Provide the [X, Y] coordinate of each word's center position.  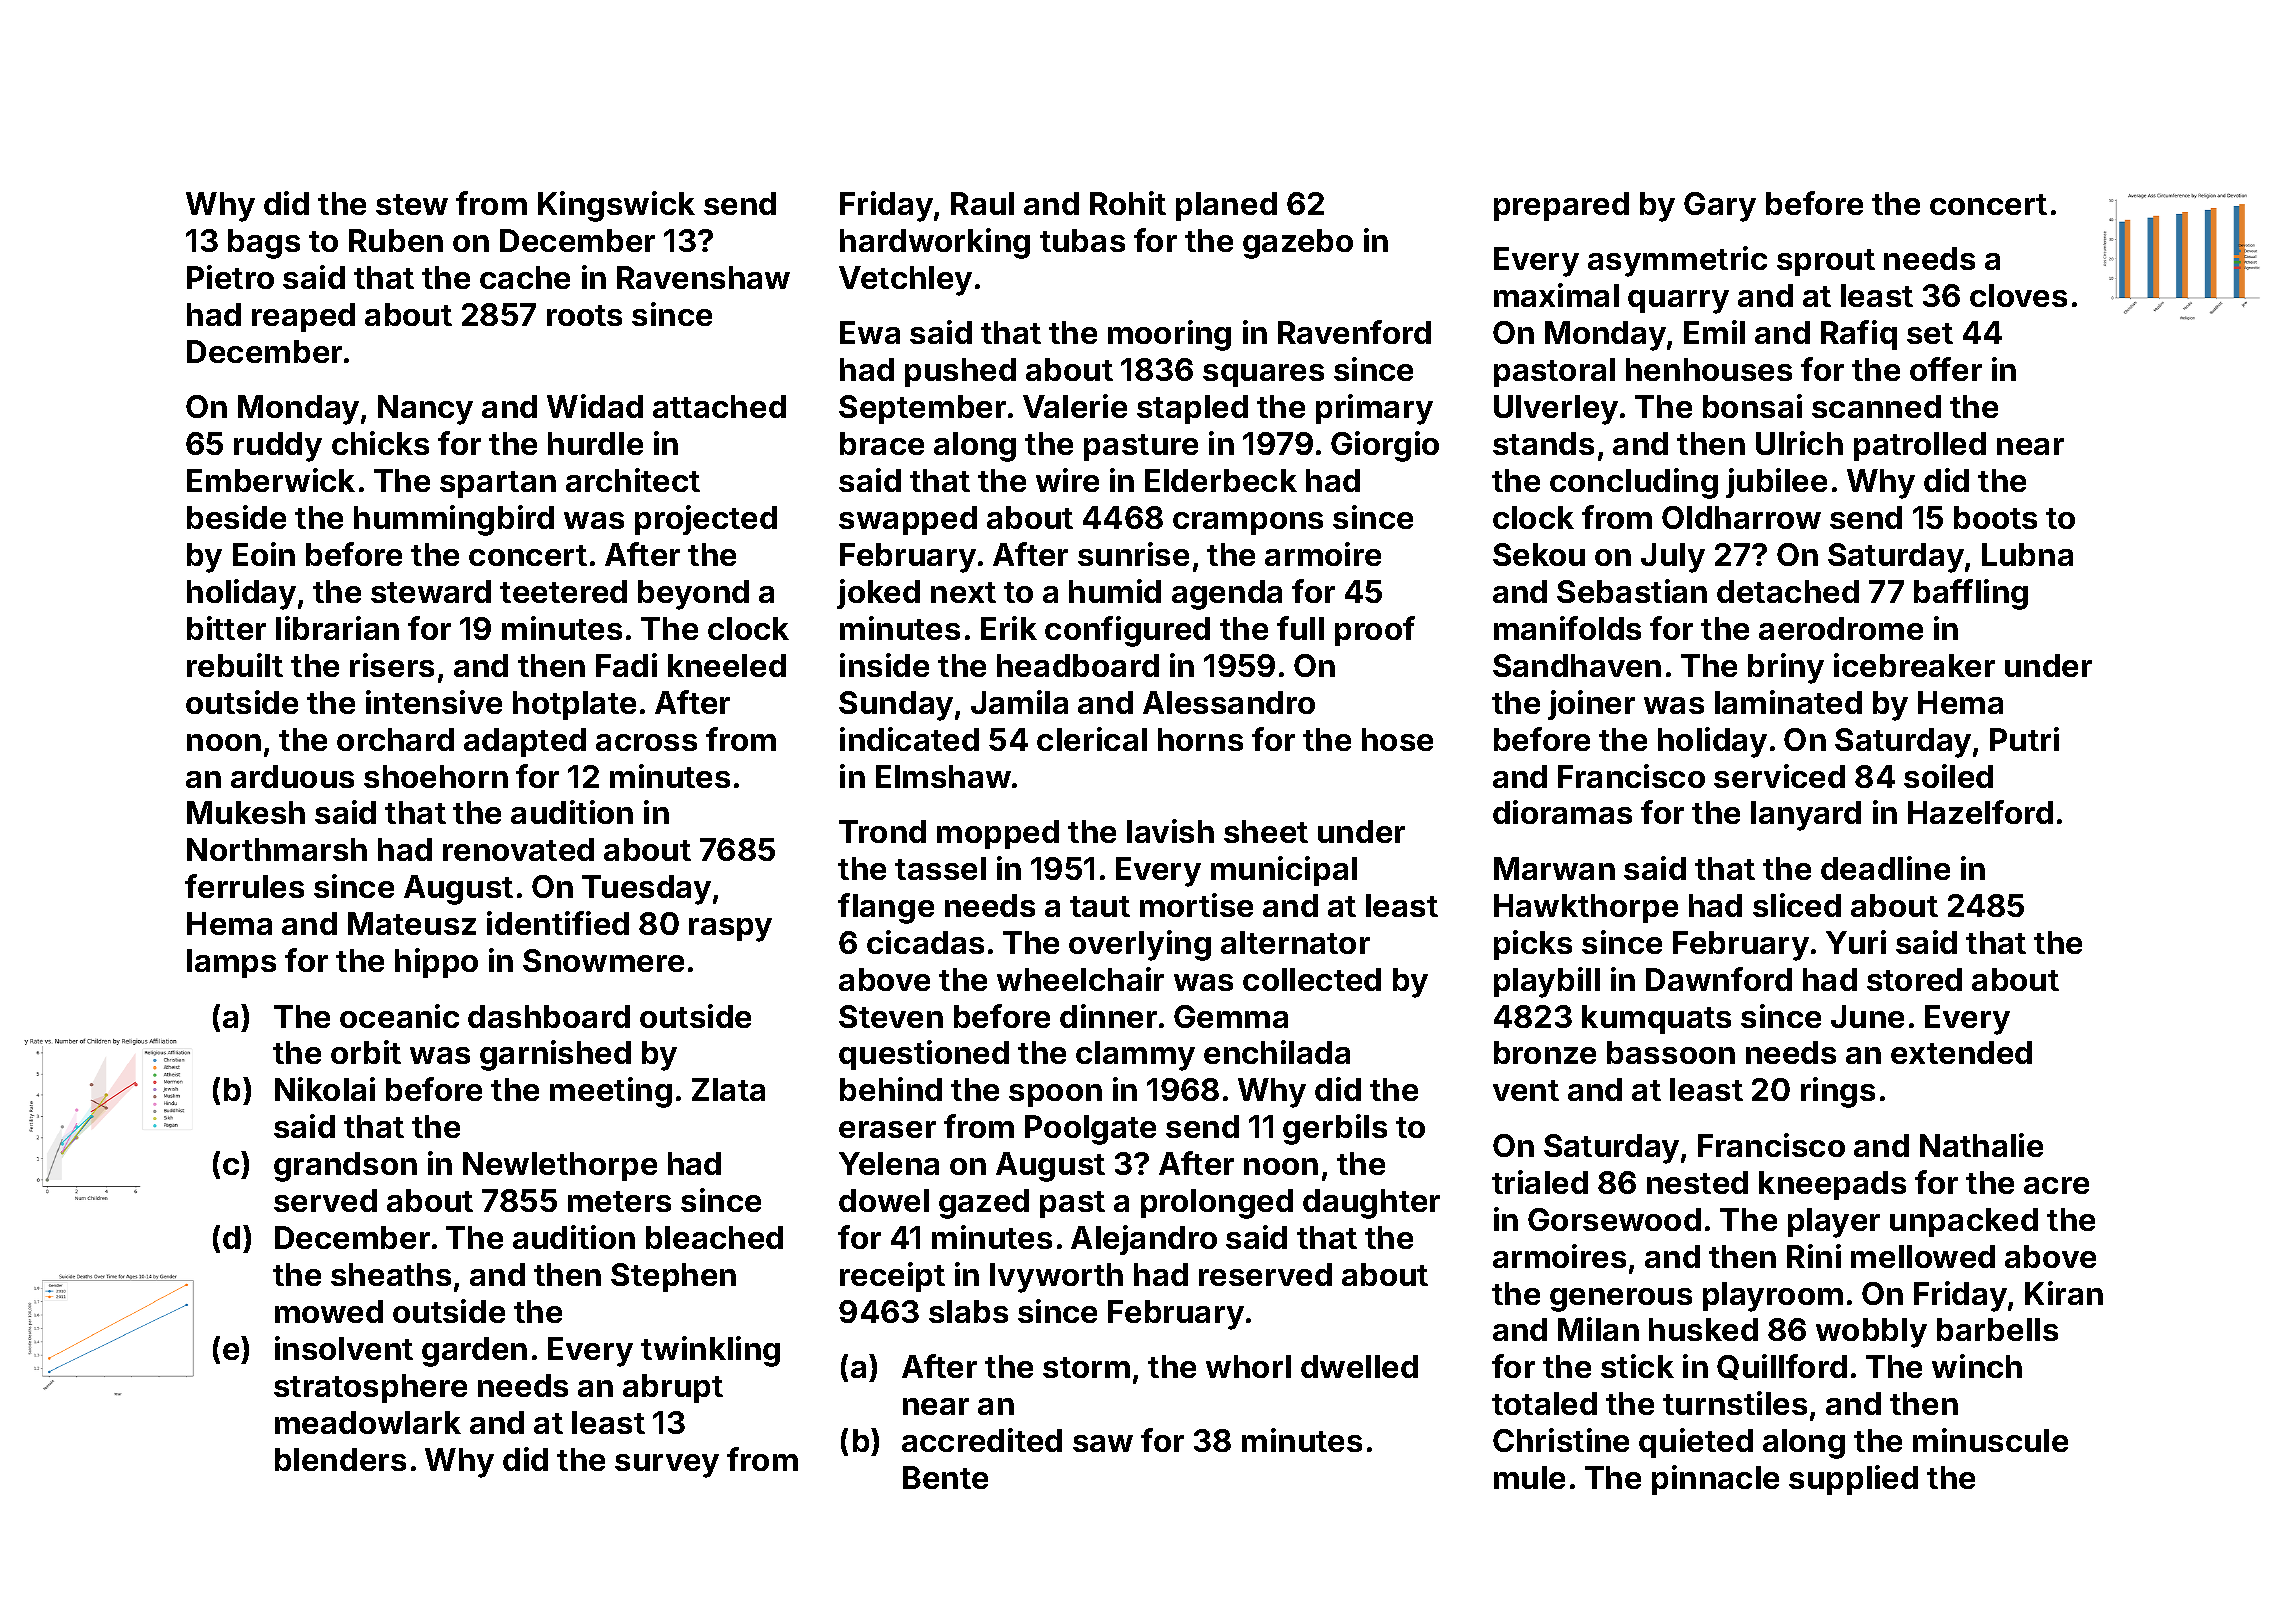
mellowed [1923, 1256]
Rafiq [1859, 335]
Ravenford [1354, 332]
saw [1103, 1443]
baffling [1971, 594]
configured [1127, 631]
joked [878, 594]
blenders [340, 1459]
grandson [345, 1167]
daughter [1371, 1204]
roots [584, 315]
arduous [292, 776]
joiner [1591, 705]
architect [633, 480]
